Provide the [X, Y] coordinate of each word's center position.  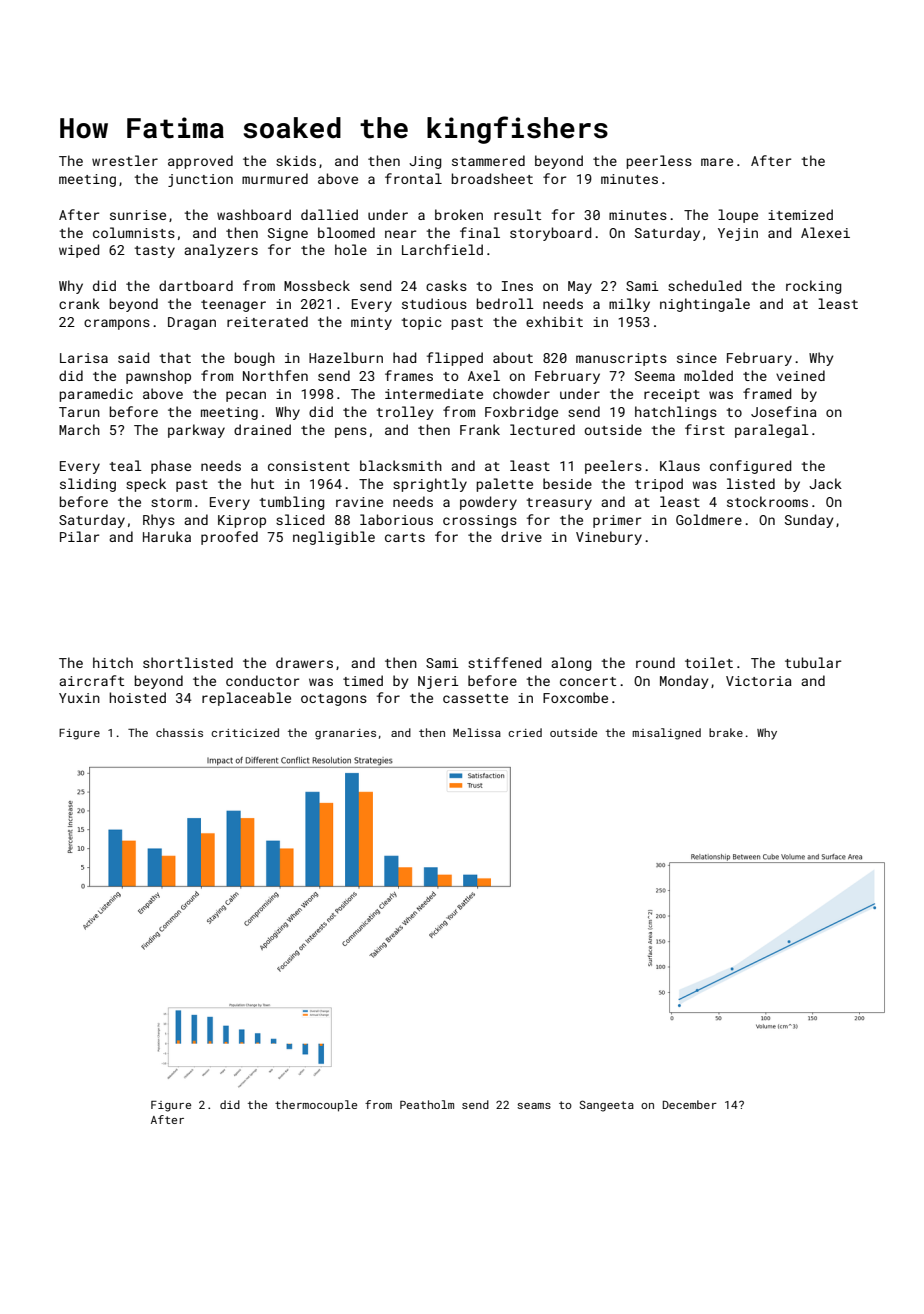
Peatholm [427, 1104]
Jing [425, 162]
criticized [245, 732]
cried [525, 732]
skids [296, 160]
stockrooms [767, 501]
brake [726, 732]
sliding [88, 485]
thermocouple [316, 1106]
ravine [359, 502]
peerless [659, 162]
